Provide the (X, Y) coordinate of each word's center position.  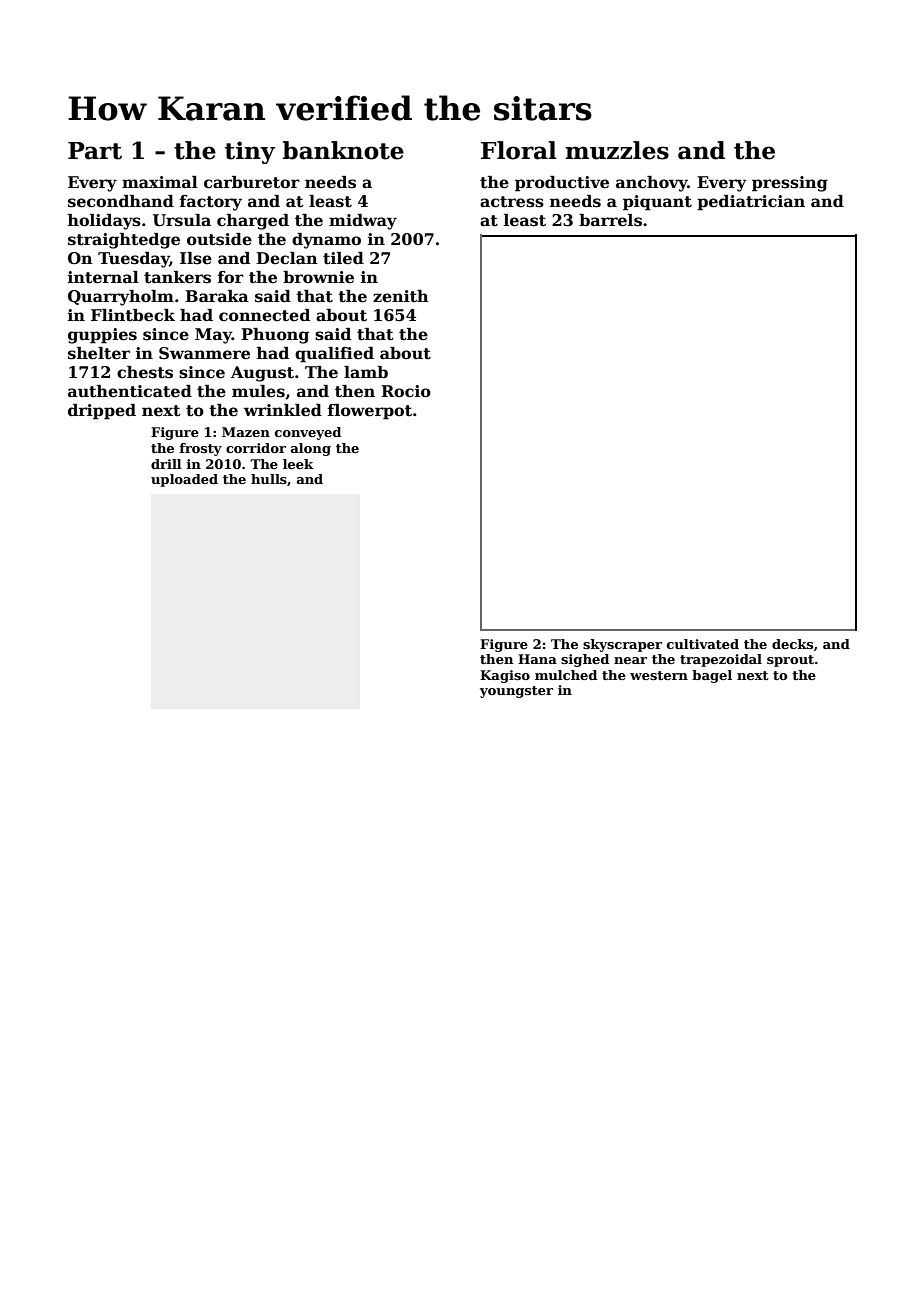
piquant (657, 203)
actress (512, 202)
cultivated (703, 644)
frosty (201, 449)
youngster (516, 692)
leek (298, 464)
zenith (401, 296)
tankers (177, 277)
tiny (250, 152)
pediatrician (751, 203)
